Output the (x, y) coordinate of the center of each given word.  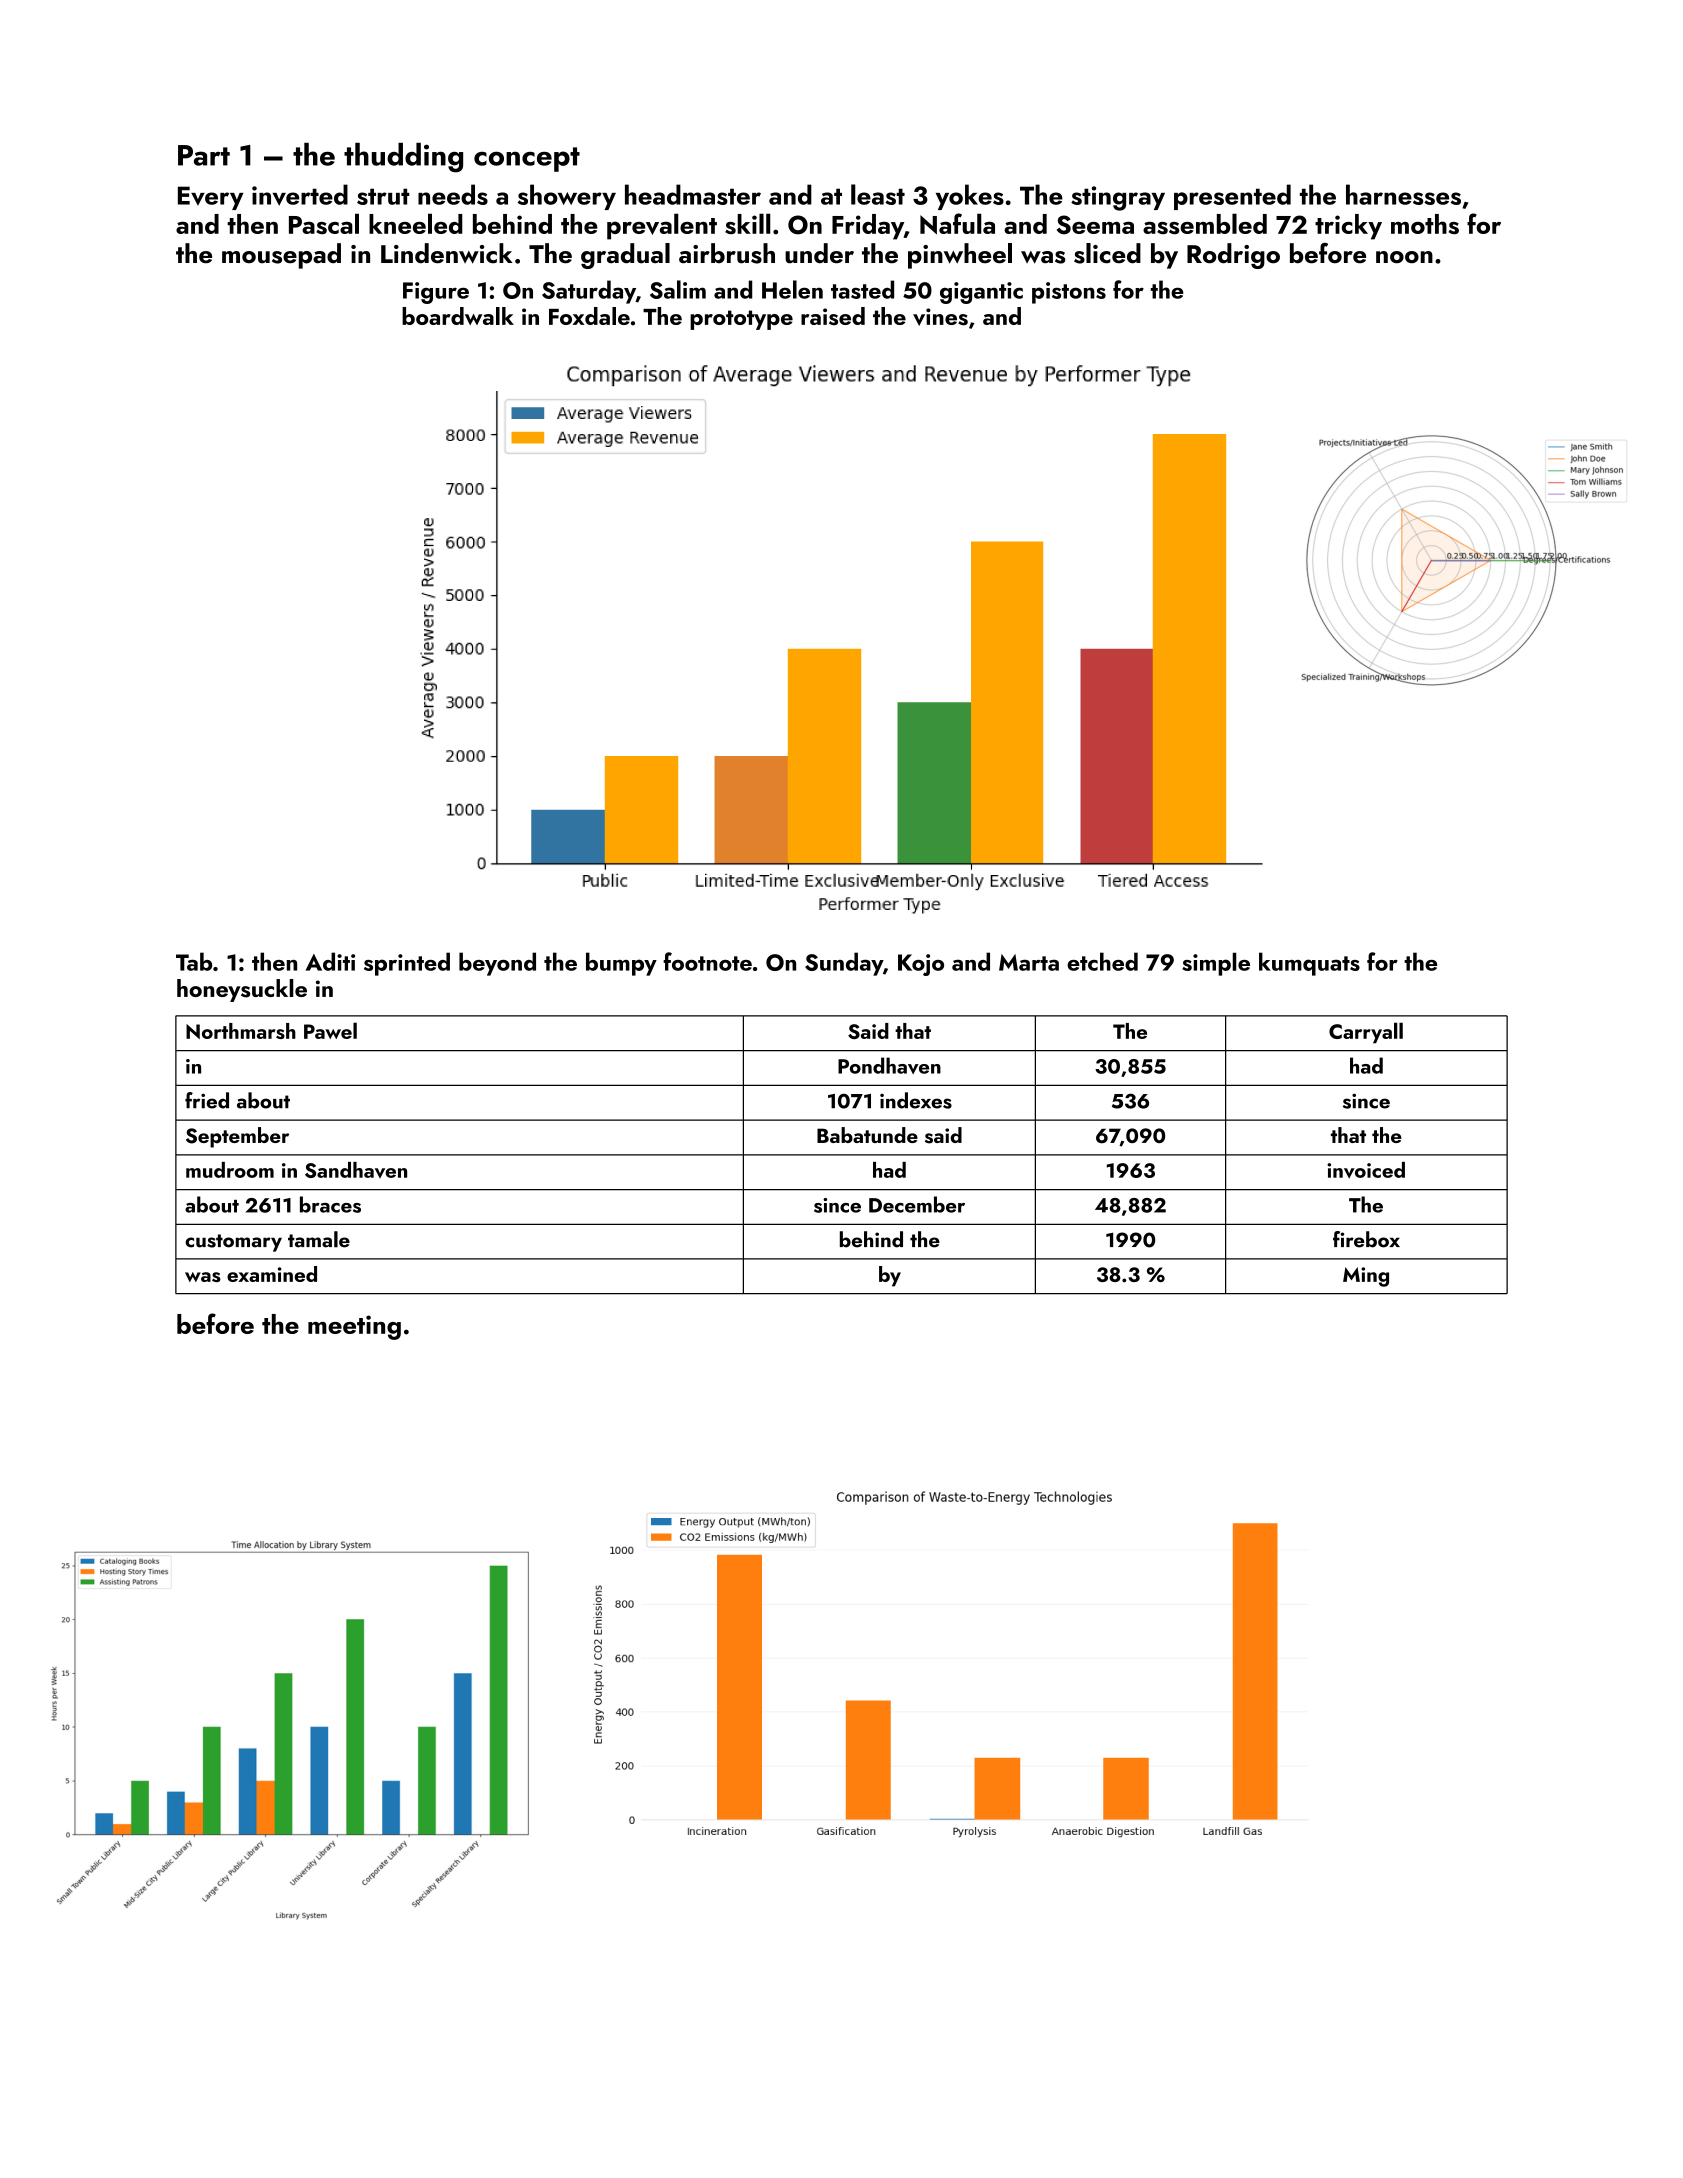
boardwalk (458, 316)
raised (833, 316)
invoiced (1366, 1170)
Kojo (921, 965)
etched (1102, 961)
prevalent (662, 226)
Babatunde (867, 1135)
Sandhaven (356, 1170)
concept (527, 159)
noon (1404, 257)
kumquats (1309, 964)
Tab (194, 961)
